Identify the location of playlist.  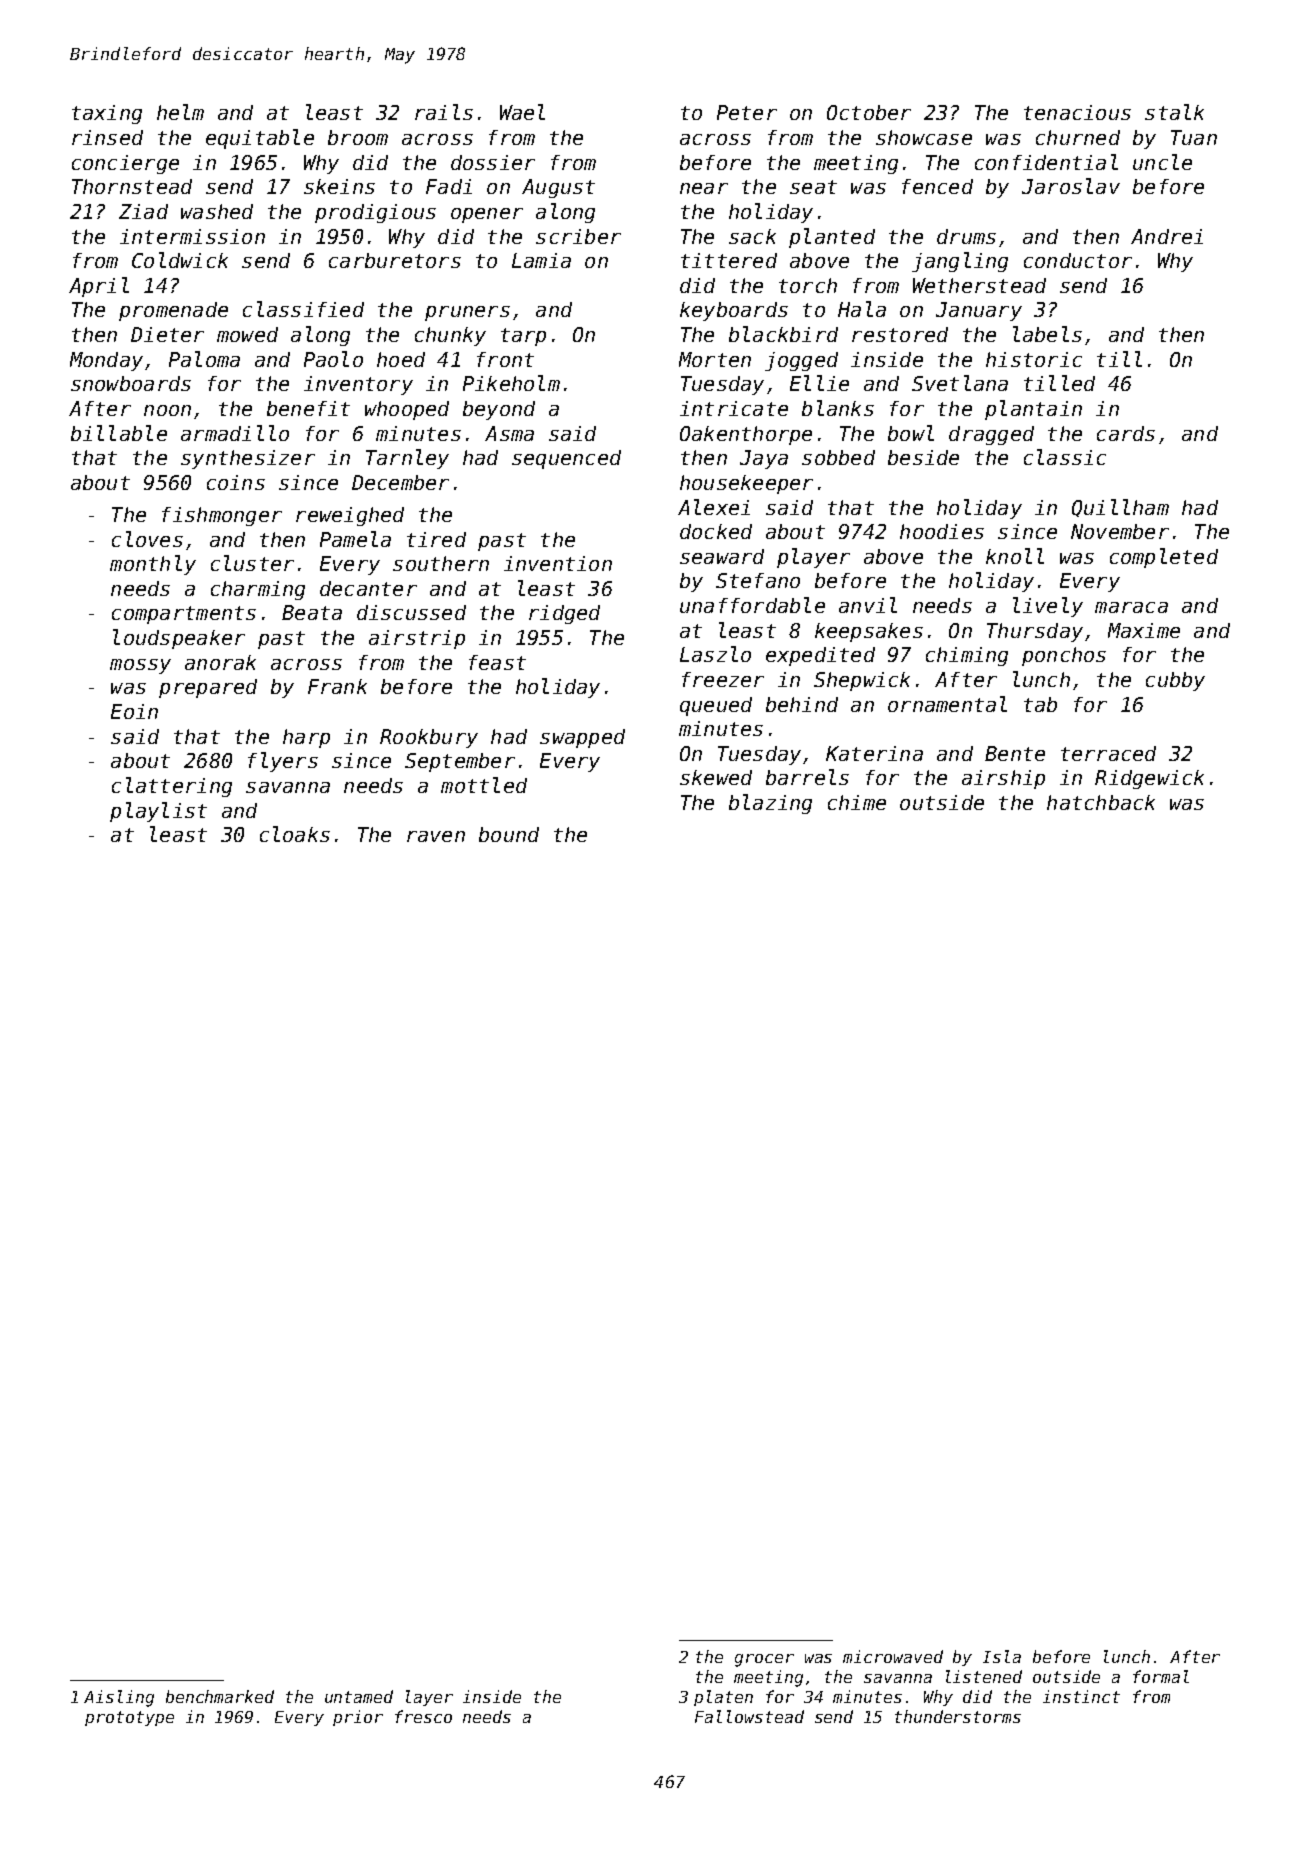
(158, 812).
